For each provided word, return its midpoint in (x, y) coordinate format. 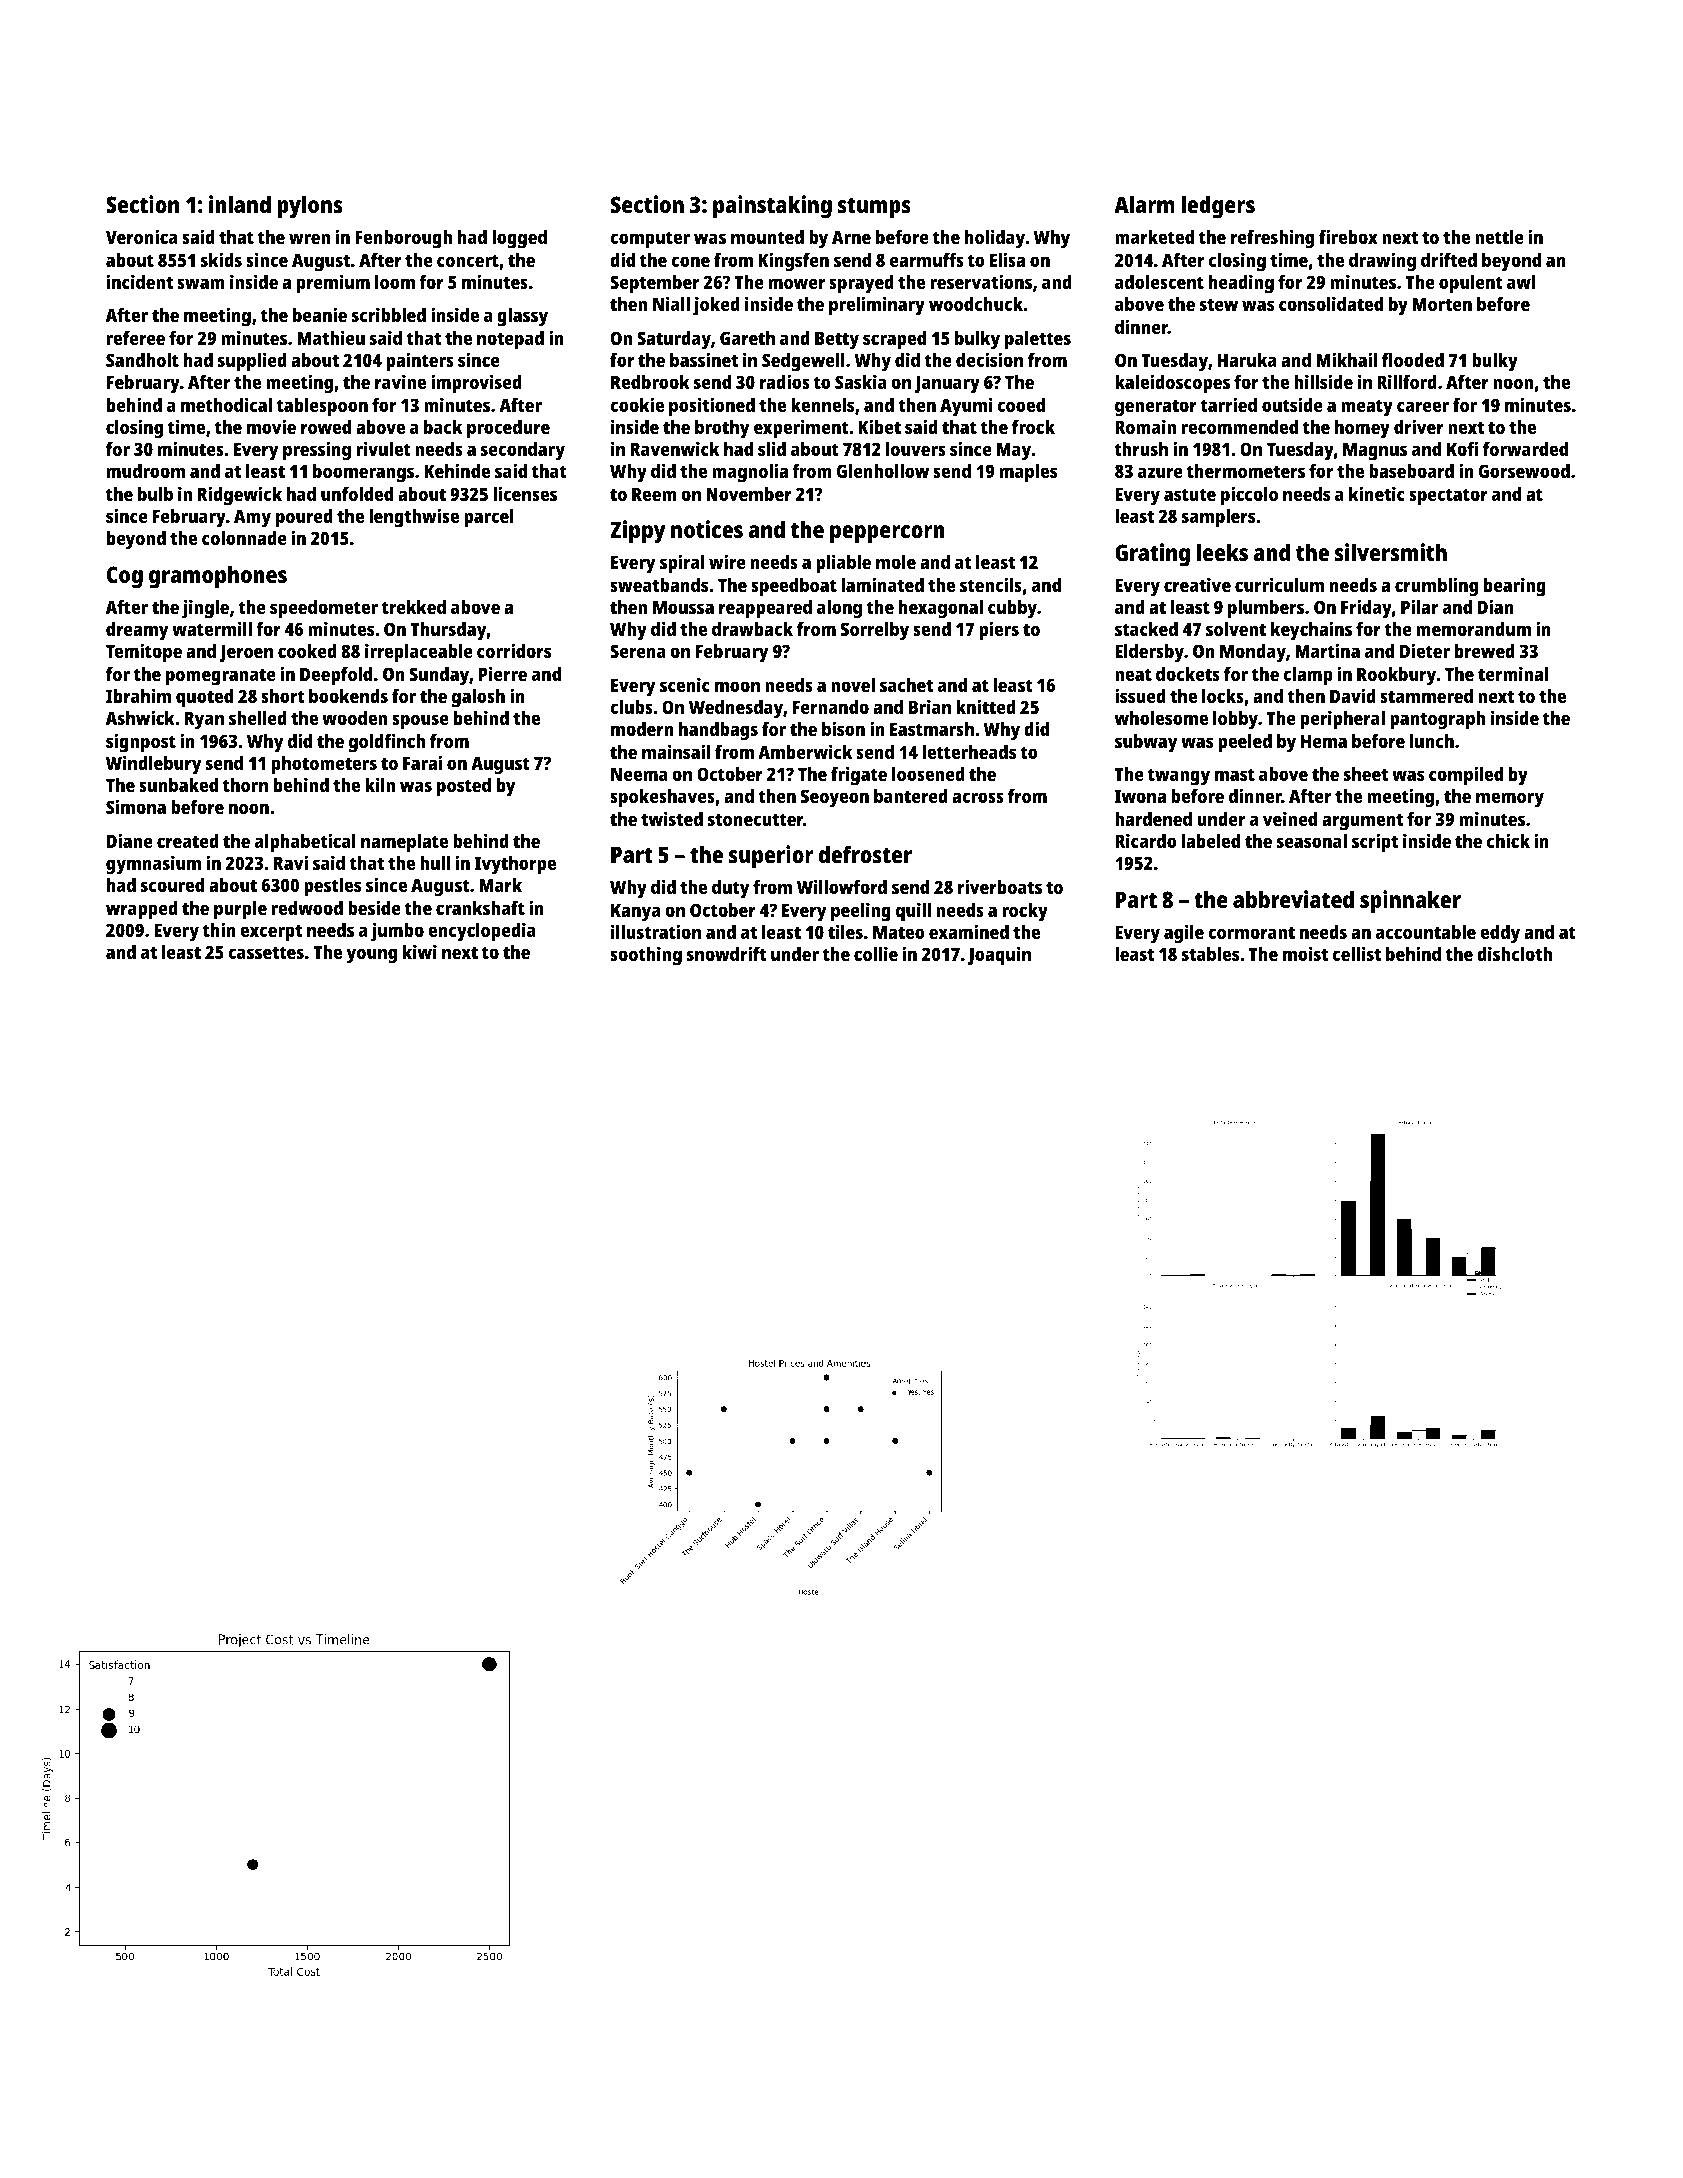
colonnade (244, 538)
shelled (258, 718)
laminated (883, 584)
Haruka (1247, 360)
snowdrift (726, 953)
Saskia (861, 381)
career (1423, 406)
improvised (476, 384)
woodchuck (976, 304)
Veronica (141, 236)
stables (1210, 954)
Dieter (1425, 650)
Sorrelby (875, 631)
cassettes (266, 952)
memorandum (1473, 629)
